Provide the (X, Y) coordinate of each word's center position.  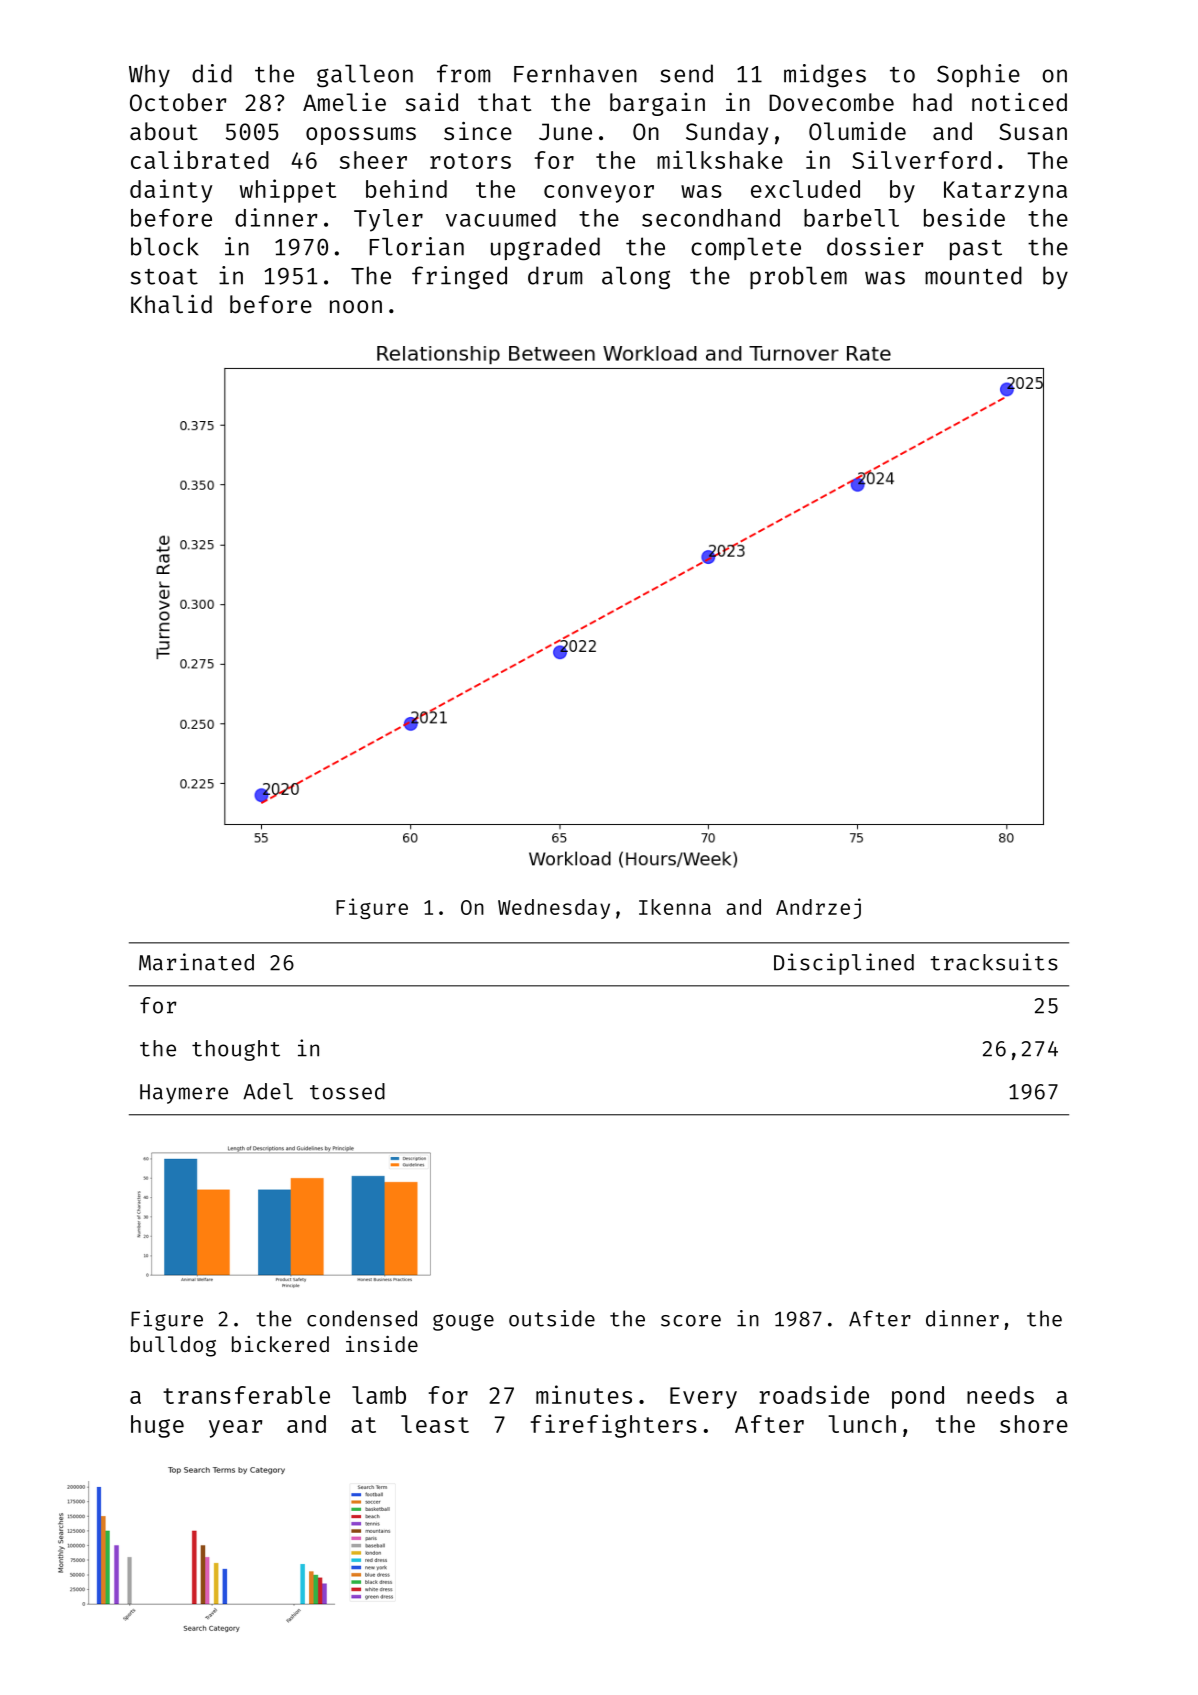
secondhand (711, 218)
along (636, 278)
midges (825, 76)
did (212, 73)
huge (157, 1426)
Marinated (196, 962)
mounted (973, 275)
